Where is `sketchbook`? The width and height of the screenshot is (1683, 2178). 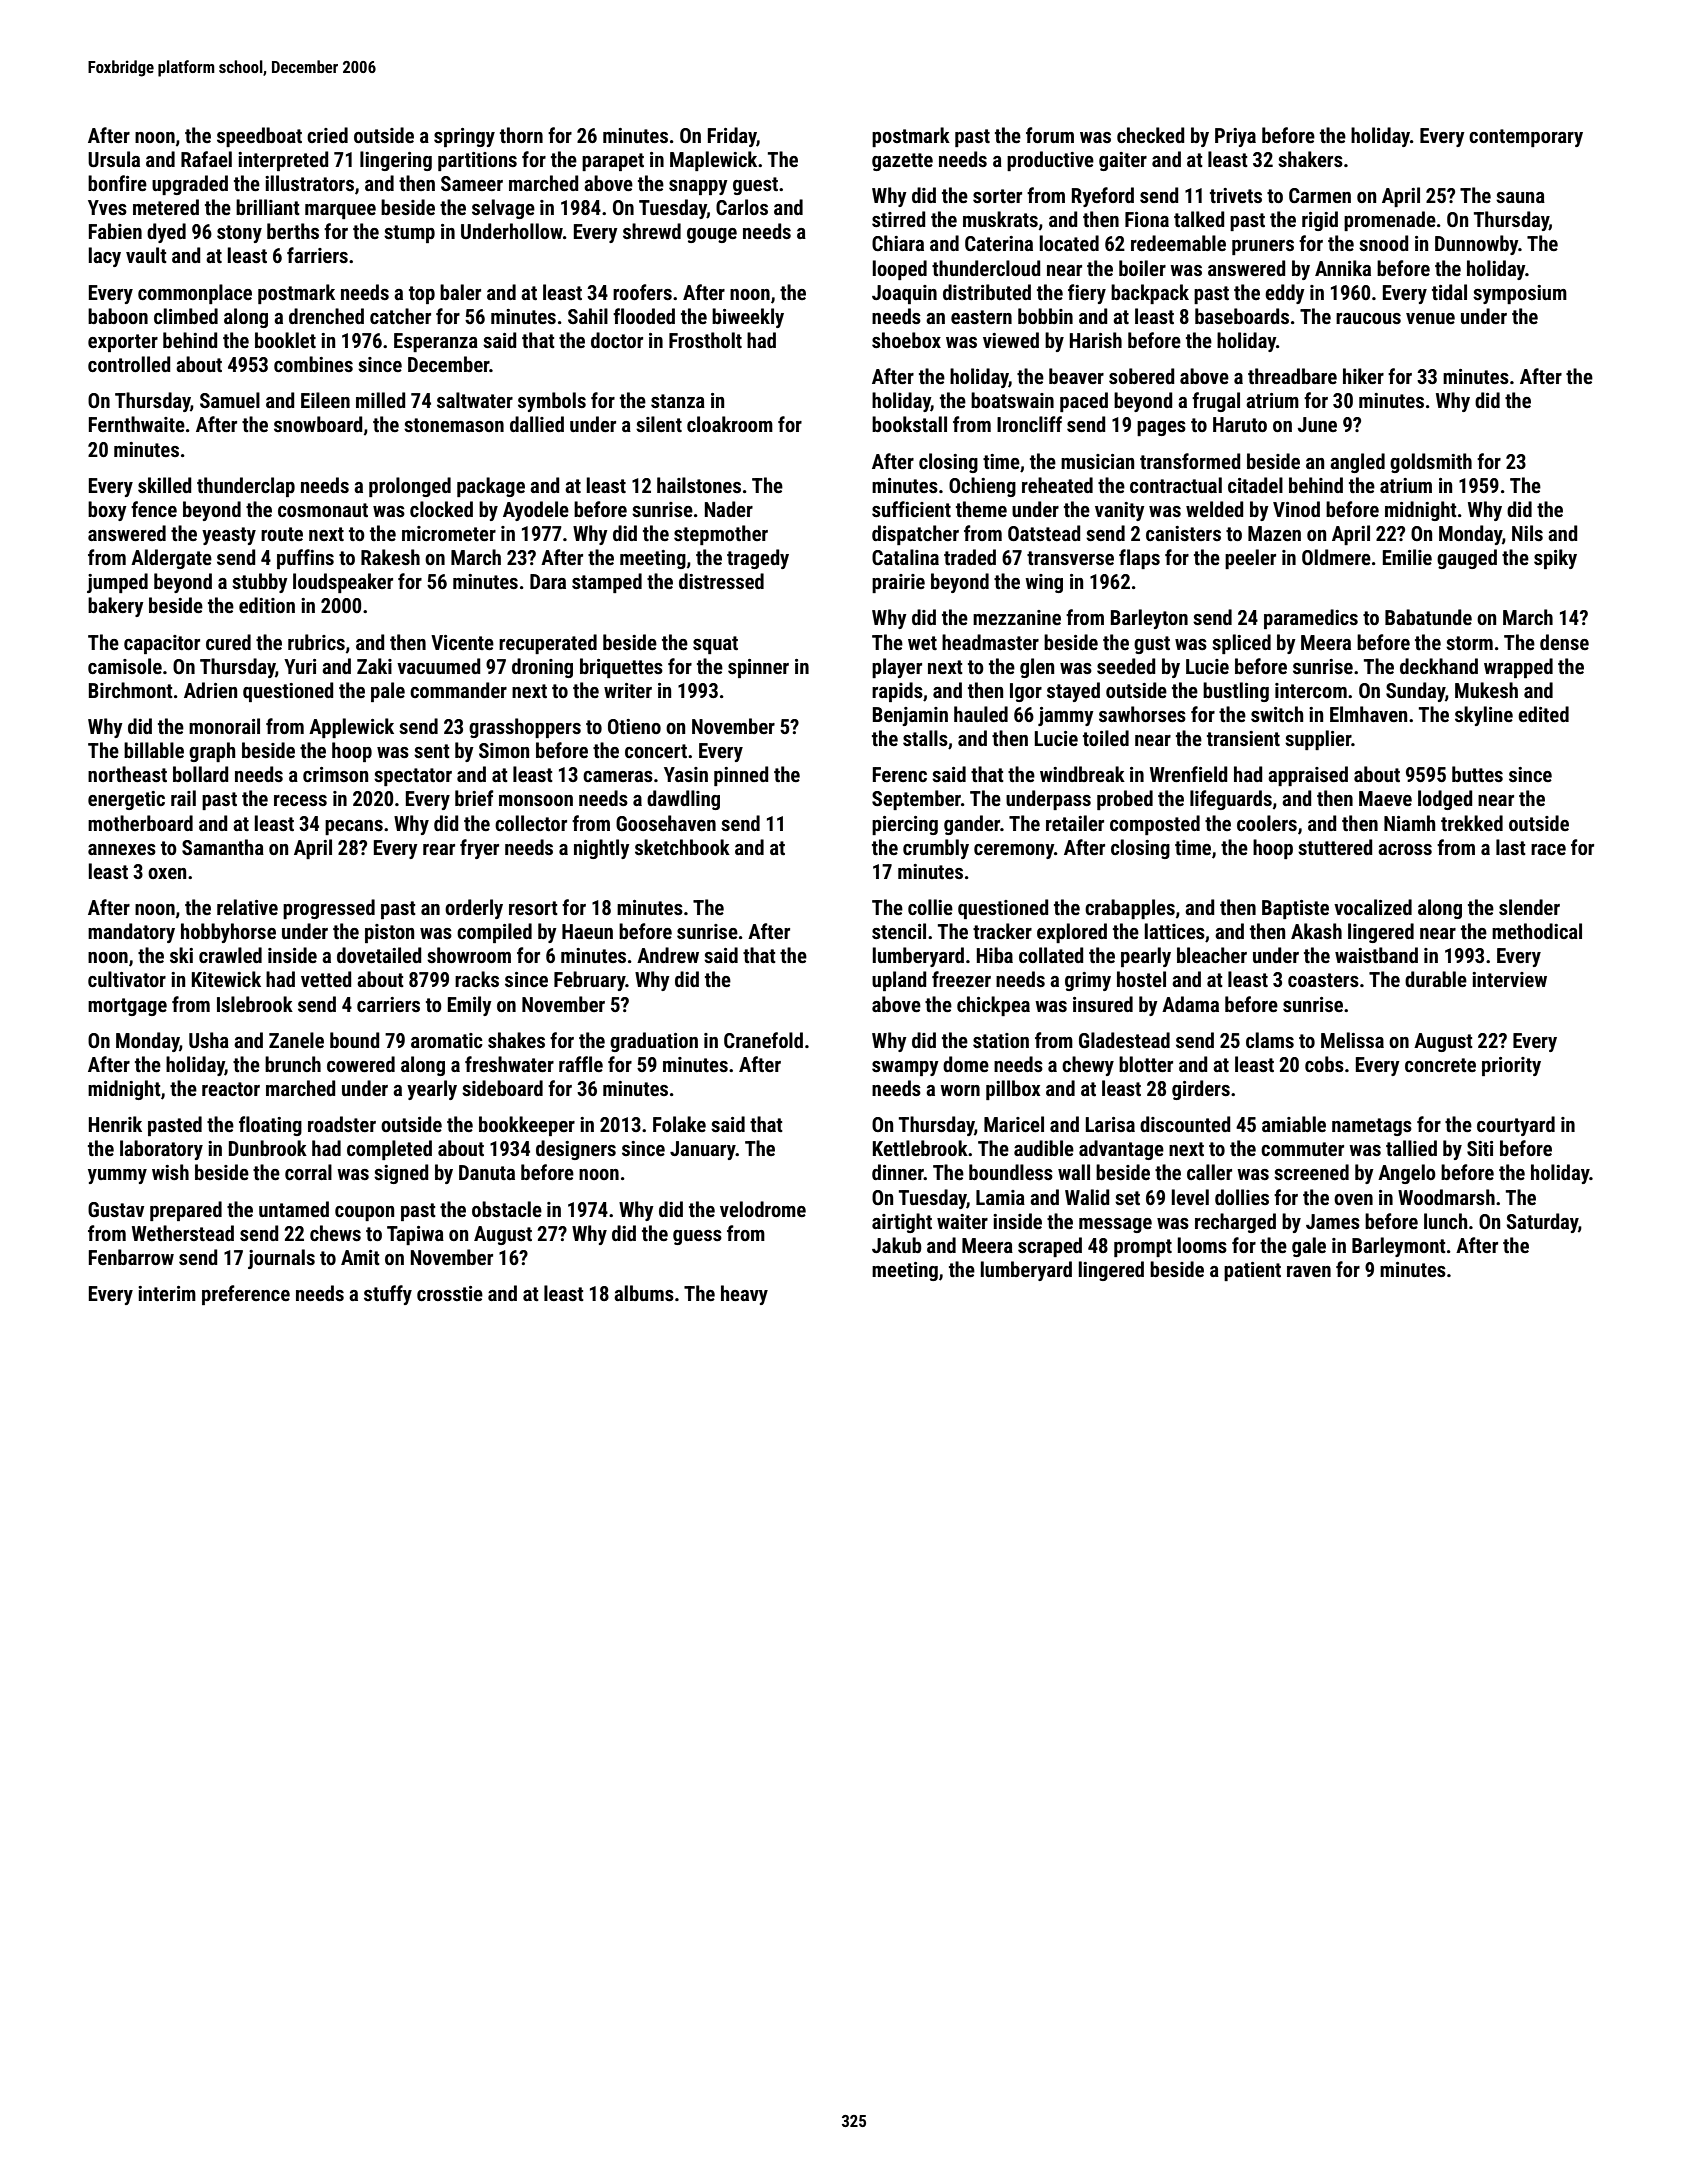 sketchbook is located at coordinates (682, 847).
